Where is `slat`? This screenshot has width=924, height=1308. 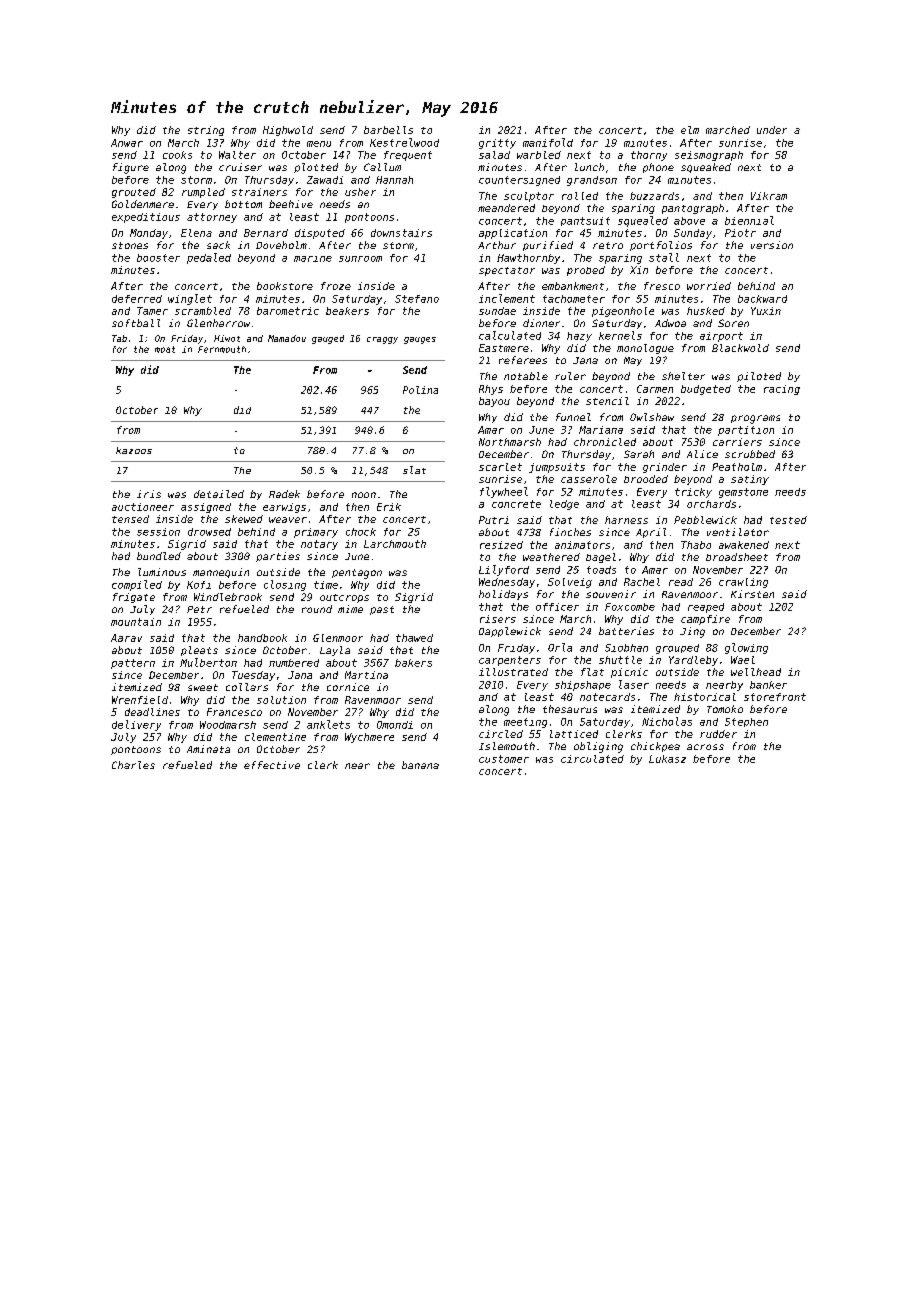
slat is located at coordinates (414, 470).
